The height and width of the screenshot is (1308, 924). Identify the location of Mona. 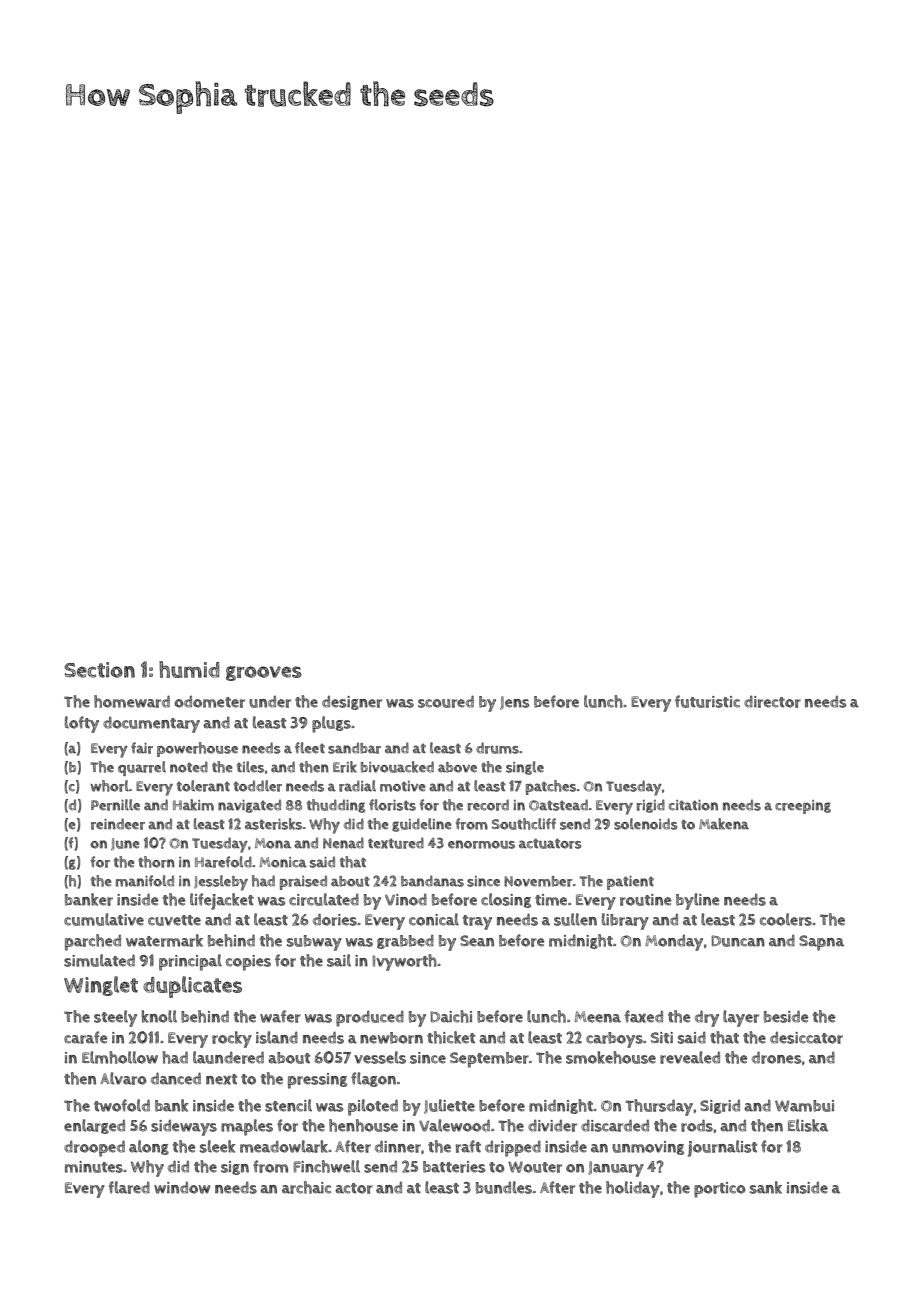
(273, 843).
